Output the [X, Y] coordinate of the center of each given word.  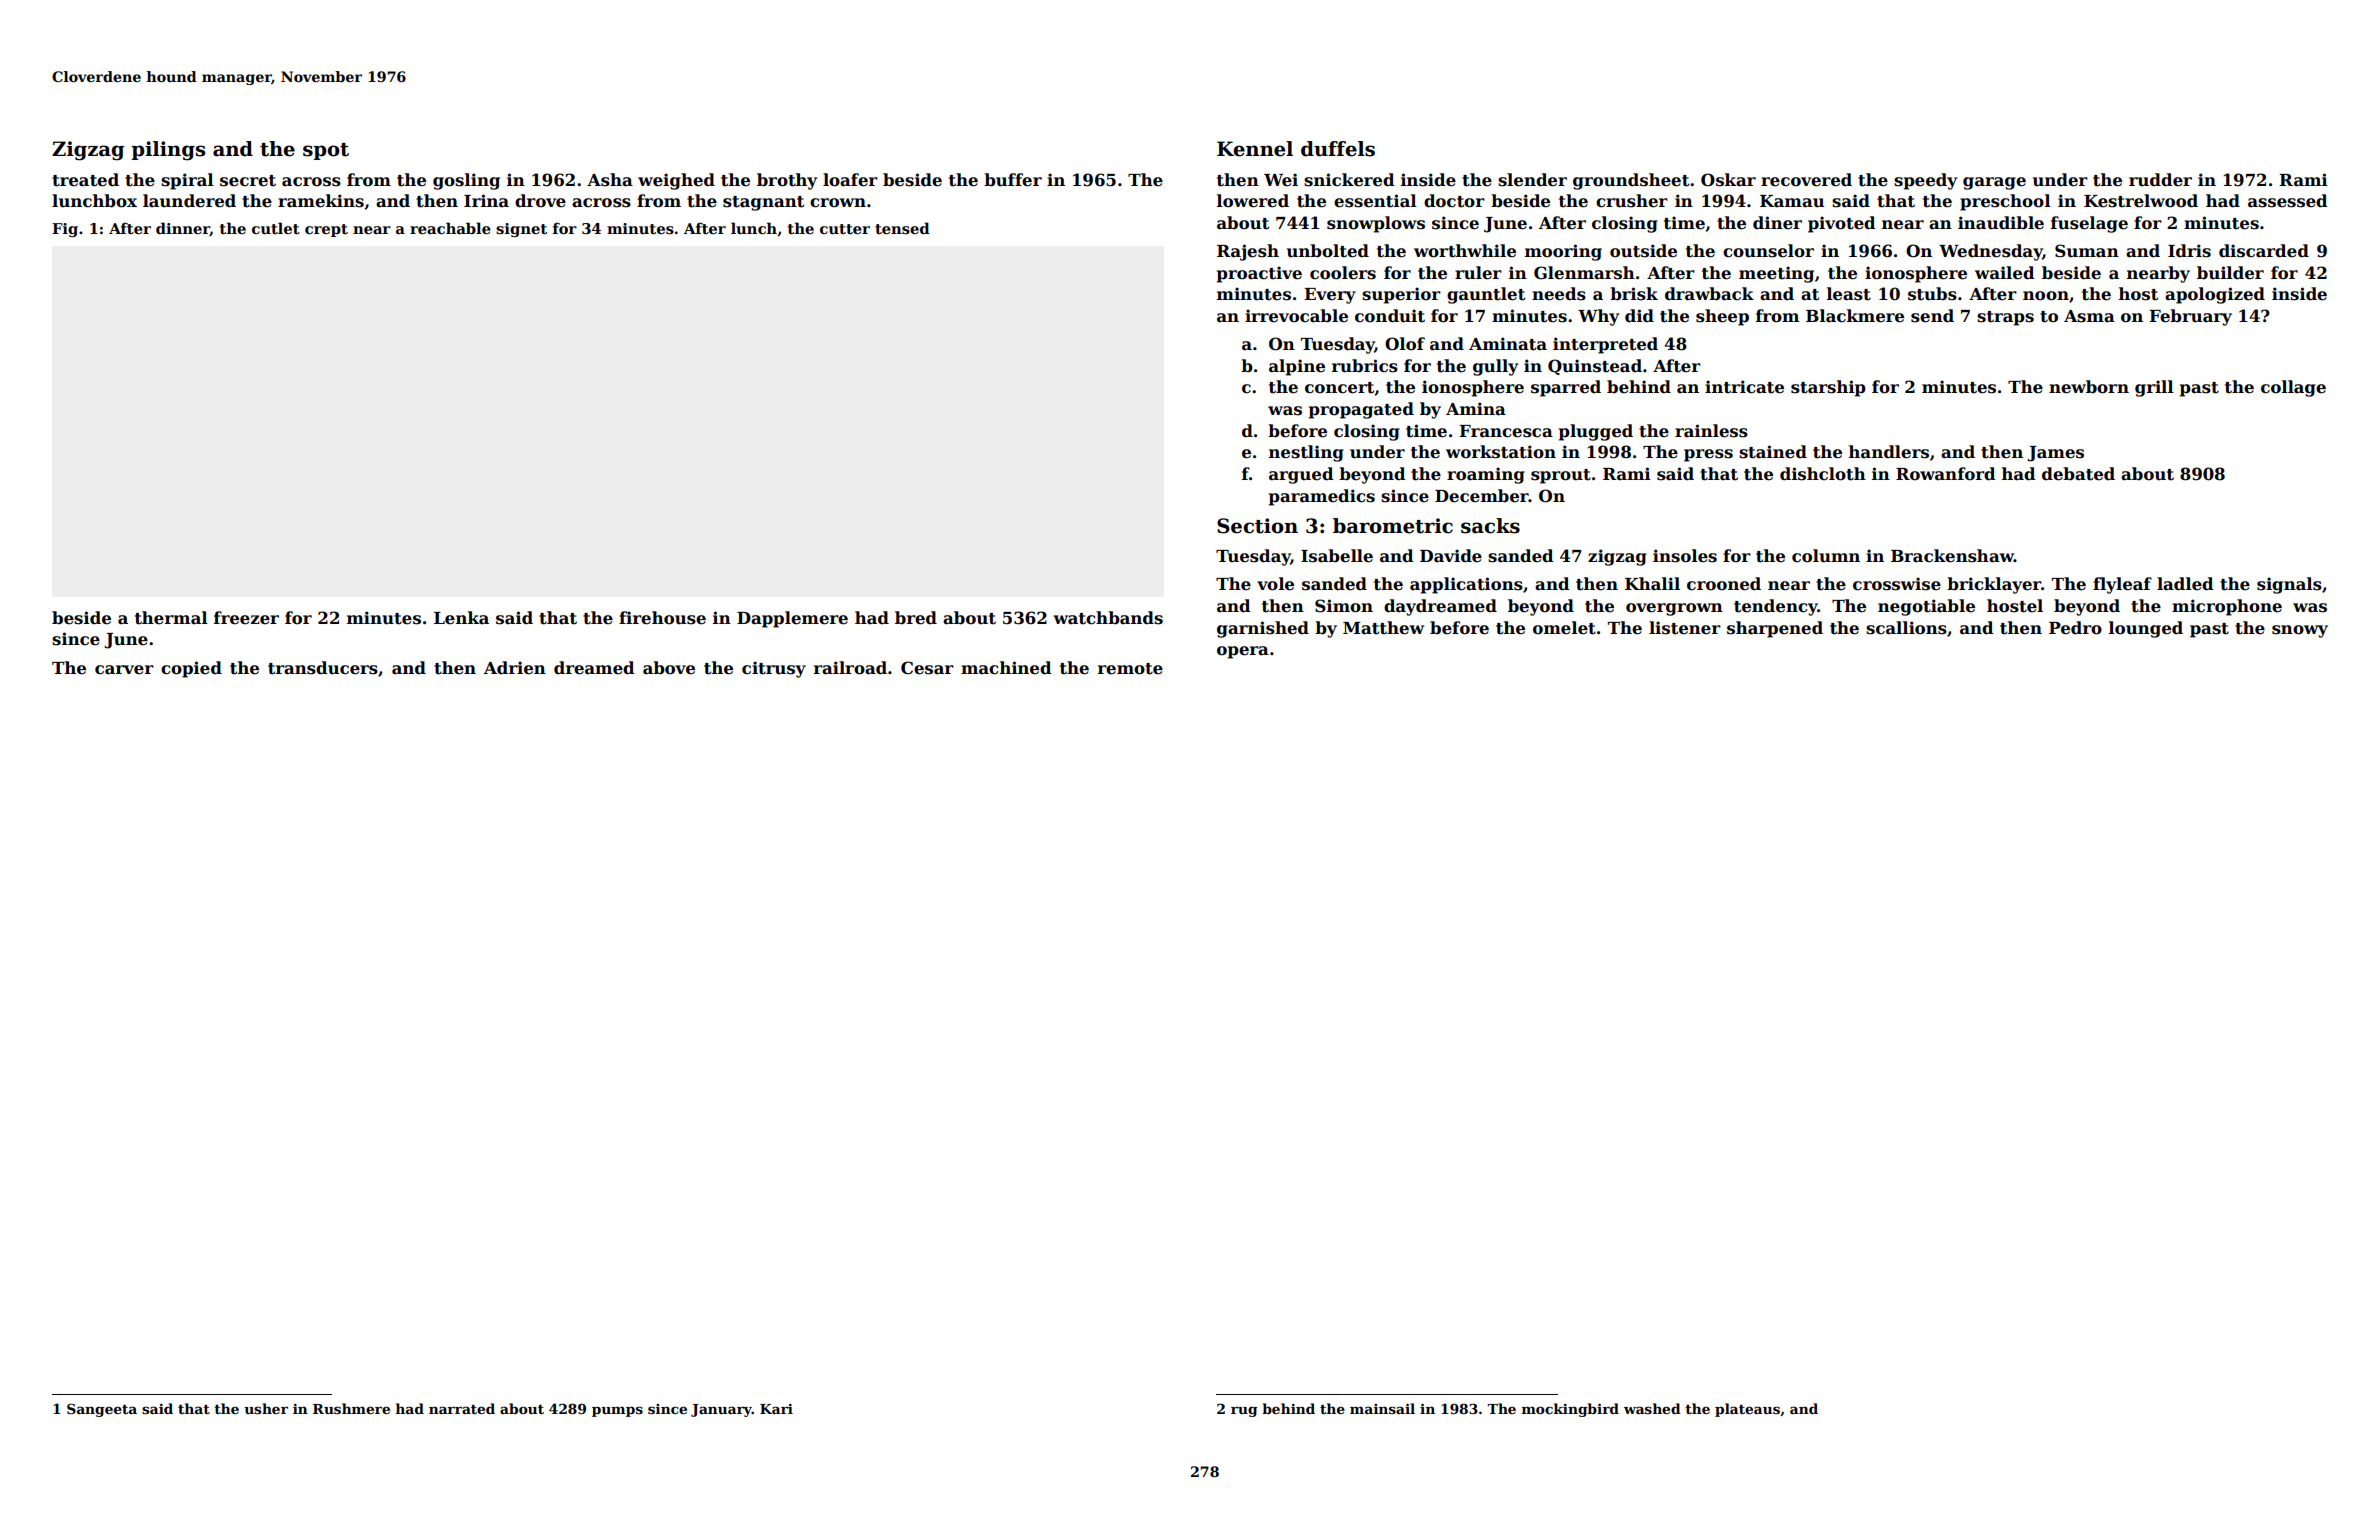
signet [521, 230]
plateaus [1747, 1410]
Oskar [1728, 180]
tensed [902, 228]
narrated [462, 1408]
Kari [776, 1409]
